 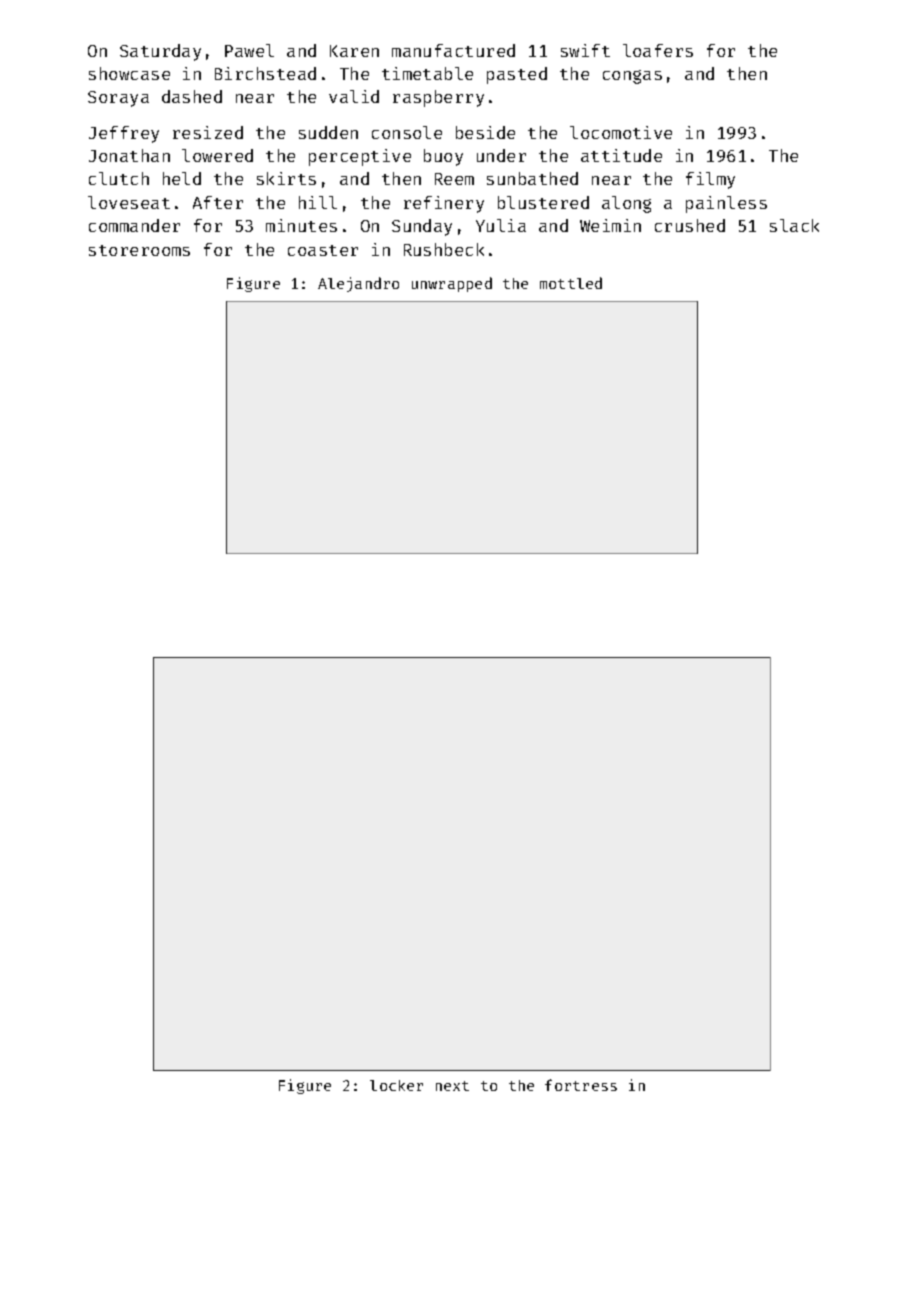 What do you see at coordinates (571, 283) in the document?
I see `mottled` at bounding box center [571, 283].
